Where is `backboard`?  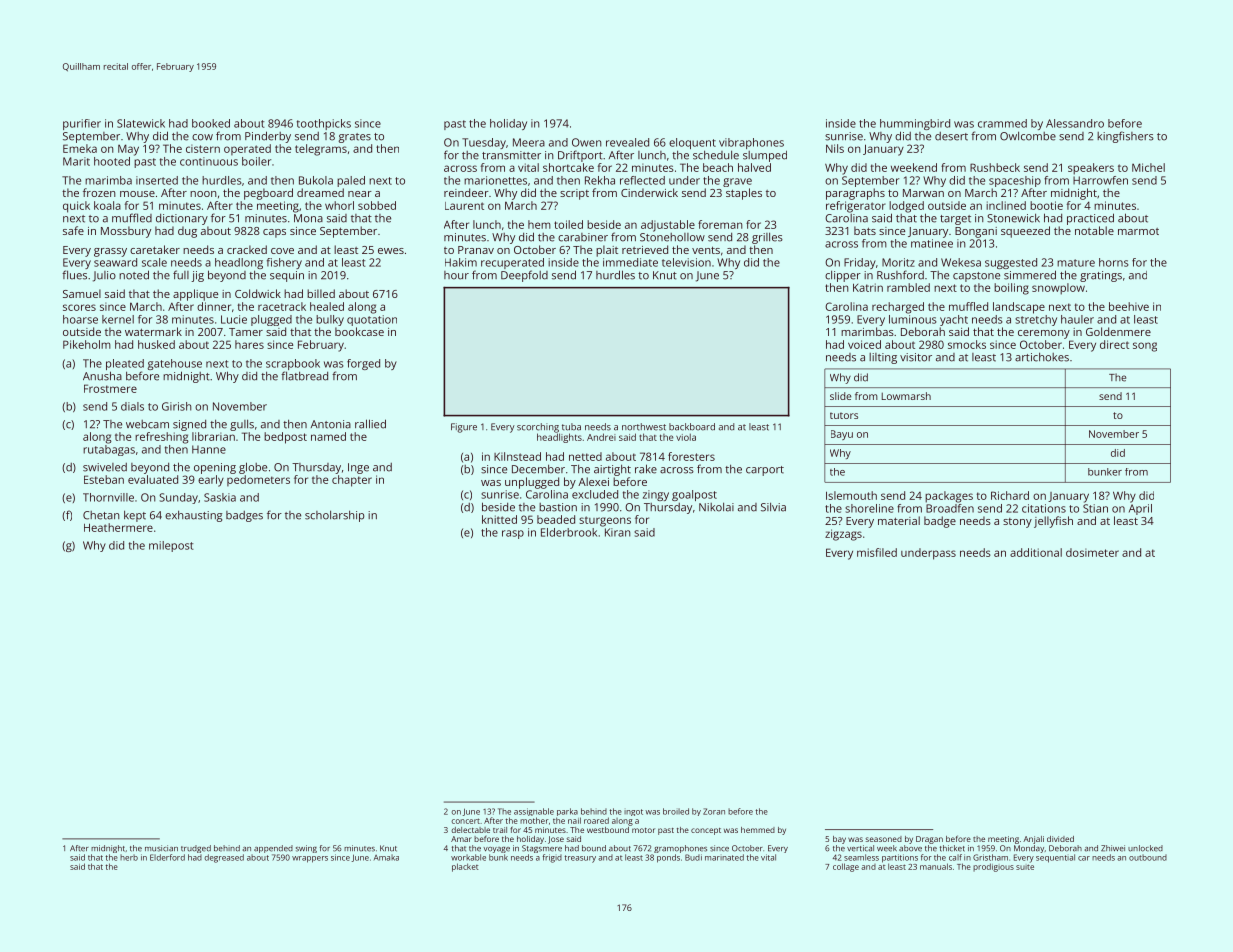
backboard is located at coordinates (692, 427).
